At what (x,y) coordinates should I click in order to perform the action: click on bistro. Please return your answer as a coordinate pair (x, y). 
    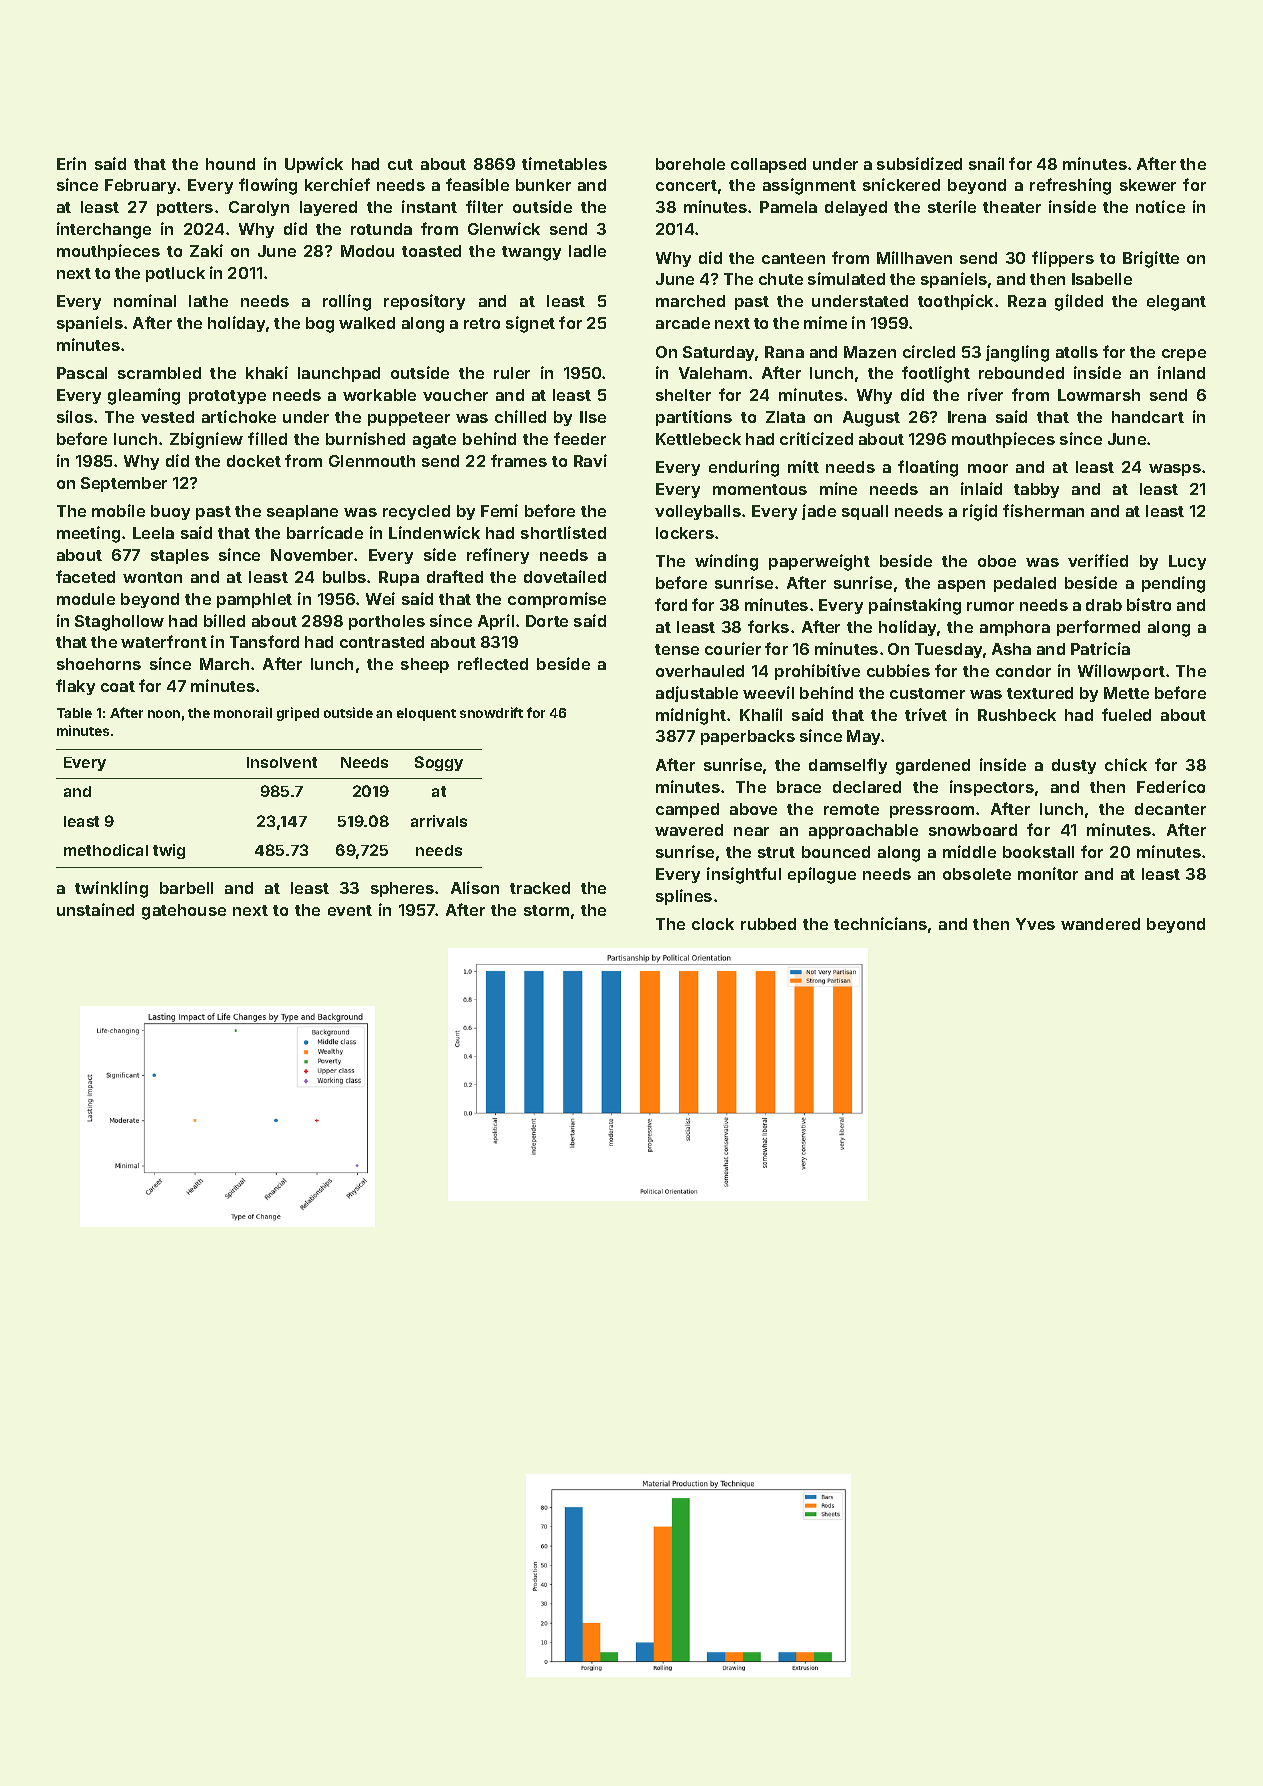
    Looking at the image, I should click on (1149, 604).
